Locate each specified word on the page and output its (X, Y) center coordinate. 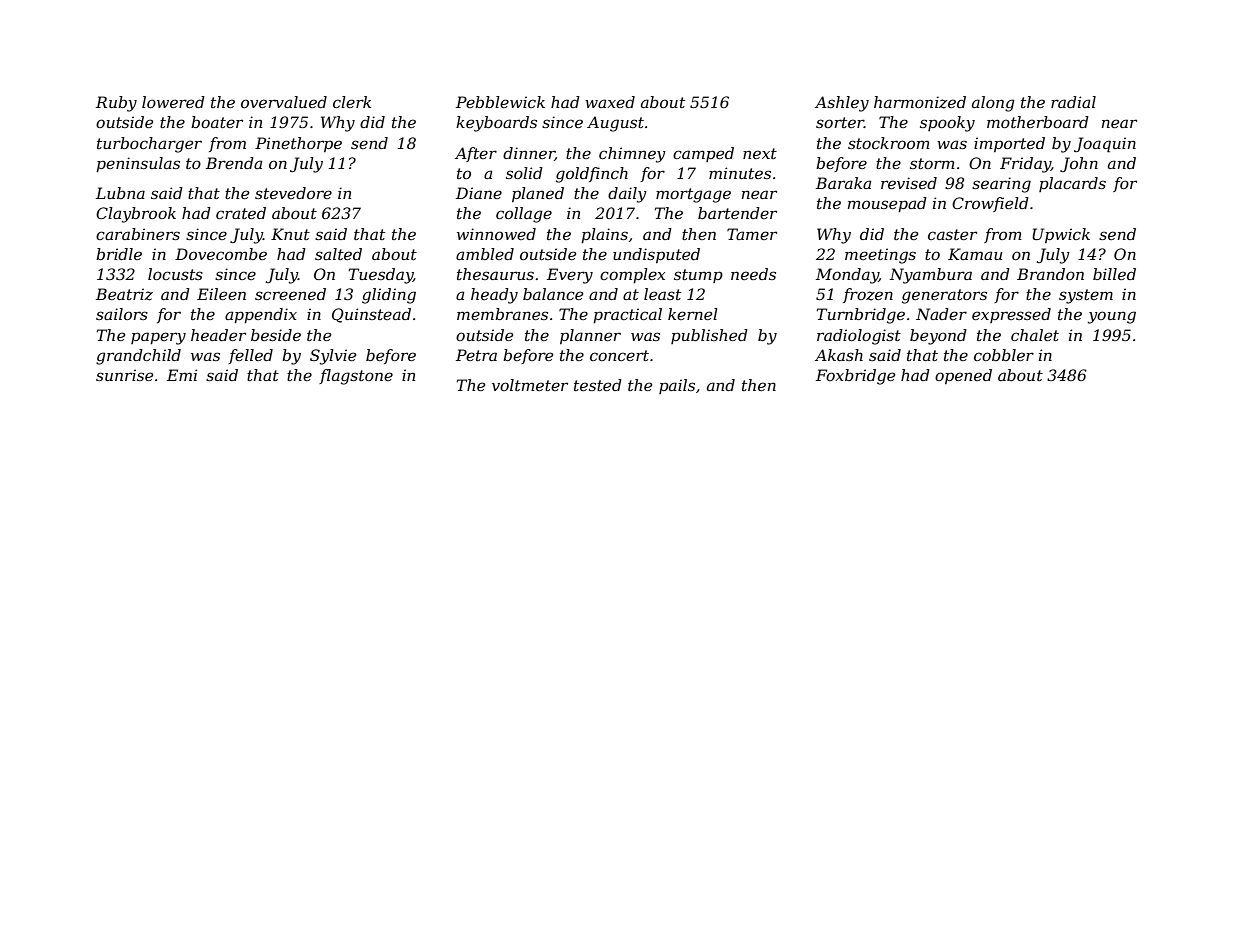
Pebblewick (500, 102)
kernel (693, 314)
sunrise (124, 375)
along (993, 104)
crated (241, 213)
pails (677, 386)
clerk (352, 102)
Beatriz (124, 294)
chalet (1035, 335)
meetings (880, 256)
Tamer (752, 234)
